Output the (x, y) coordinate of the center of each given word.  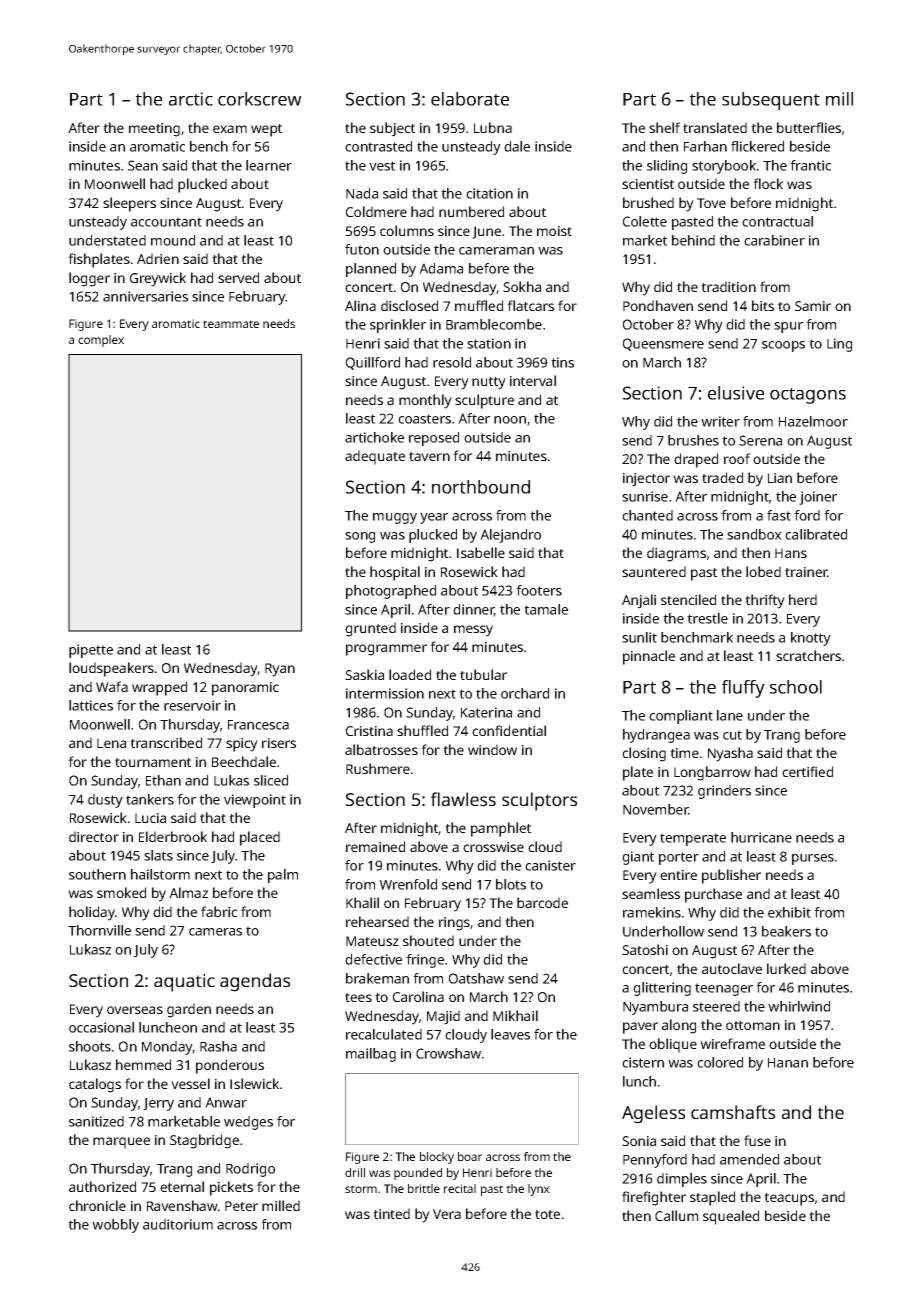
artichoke (374, 437)
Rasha (218, 1046)
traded (722, 477)
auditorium (178, 1224)
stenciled (688, 599)
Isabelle (481, 552)
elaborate (470, 99)
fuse (757, 1140)
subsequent (771, 101)
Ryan (280, 670)
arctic (191, 99)
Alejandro (510, 536)
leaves (510, 1034)
